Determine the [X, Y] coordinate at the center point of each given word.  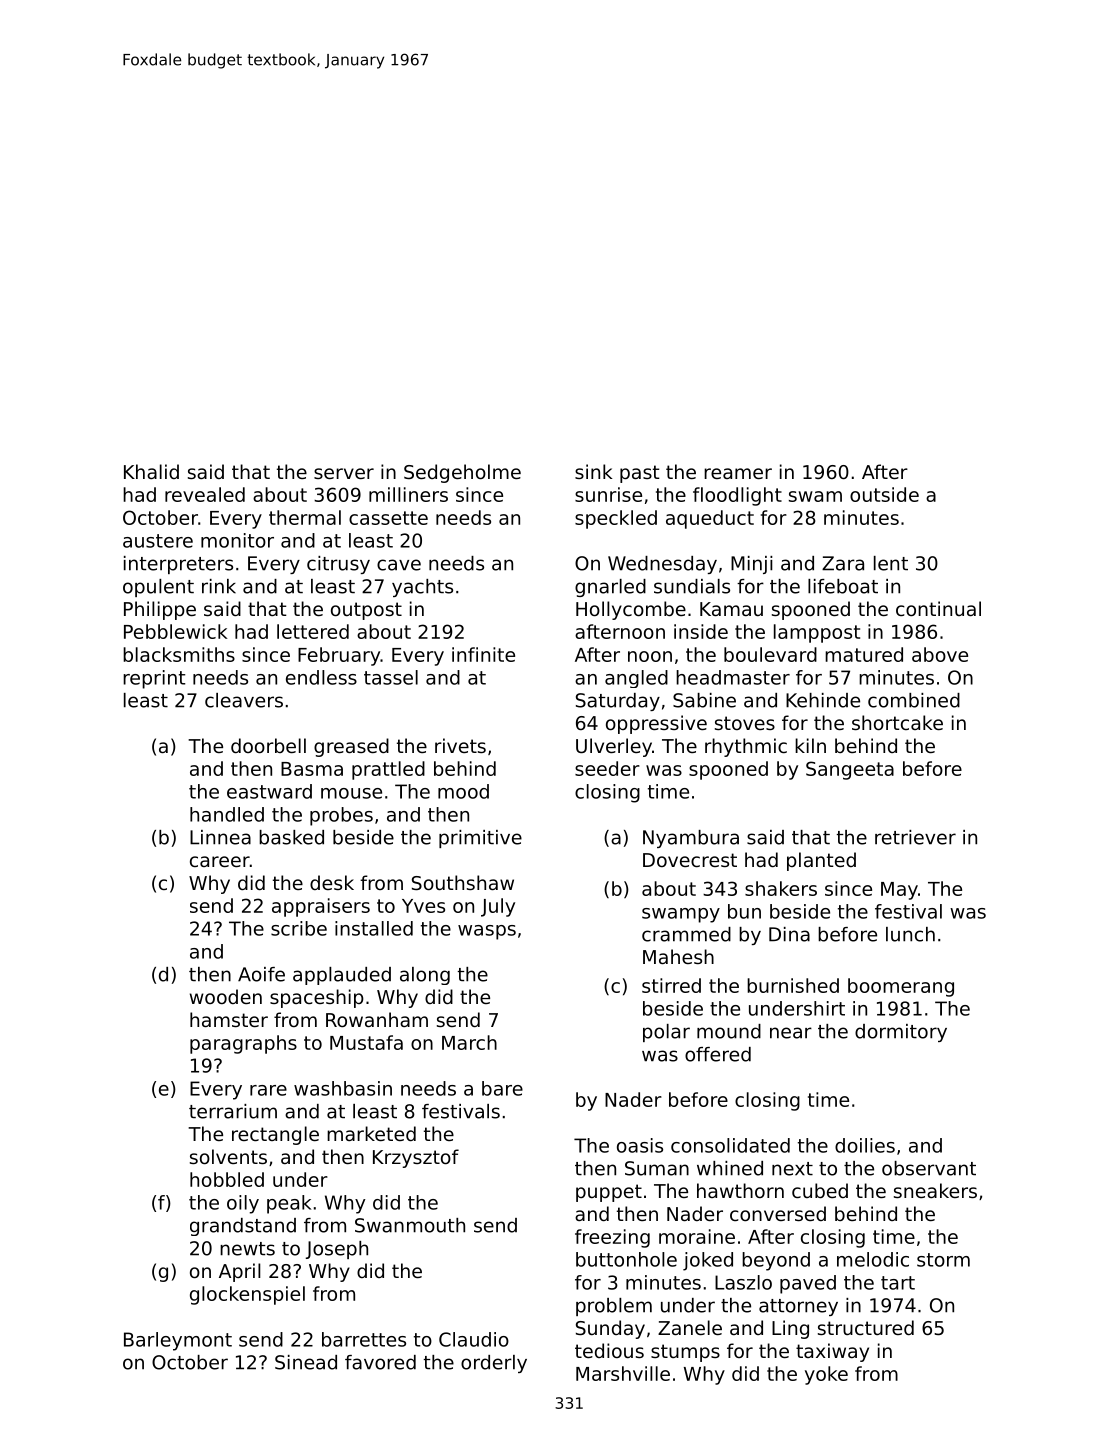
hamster [229, 1019]
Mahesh [678, 956]
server [344, 473]
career [220, 861]
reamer [738, 473]
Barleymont [178, 1341]
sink [593, 471]
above [940, 654]
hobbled [227, 1179]
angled [636, 679]
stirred [671, 985]
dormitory [901, 1033]
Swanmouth [410, 1225]
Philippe [160, 610]
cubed [820, 1190]
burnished [793, 985]
